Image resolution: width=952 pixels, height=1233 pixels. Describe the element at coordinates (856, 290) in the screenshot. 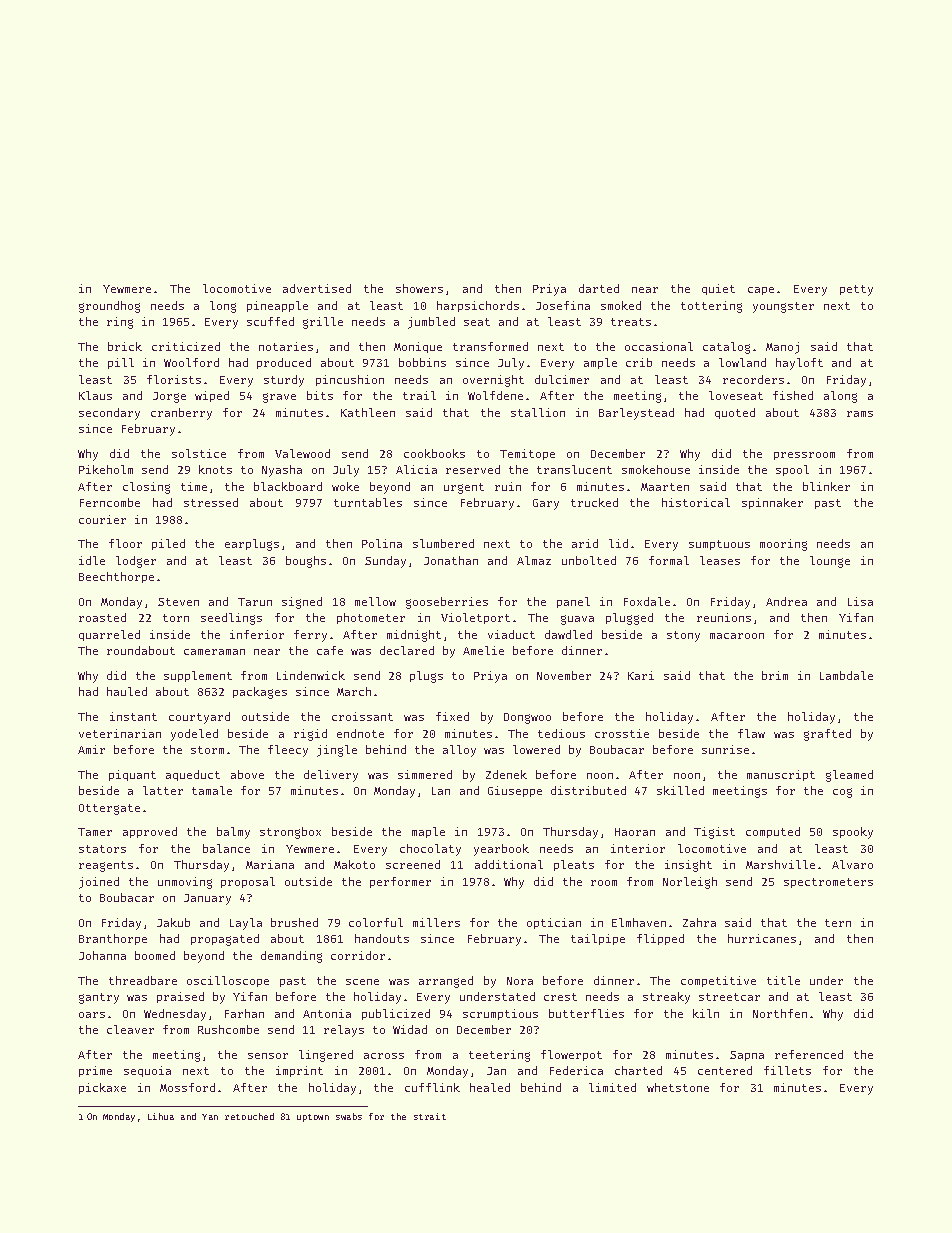

I see `petty` at that location.
